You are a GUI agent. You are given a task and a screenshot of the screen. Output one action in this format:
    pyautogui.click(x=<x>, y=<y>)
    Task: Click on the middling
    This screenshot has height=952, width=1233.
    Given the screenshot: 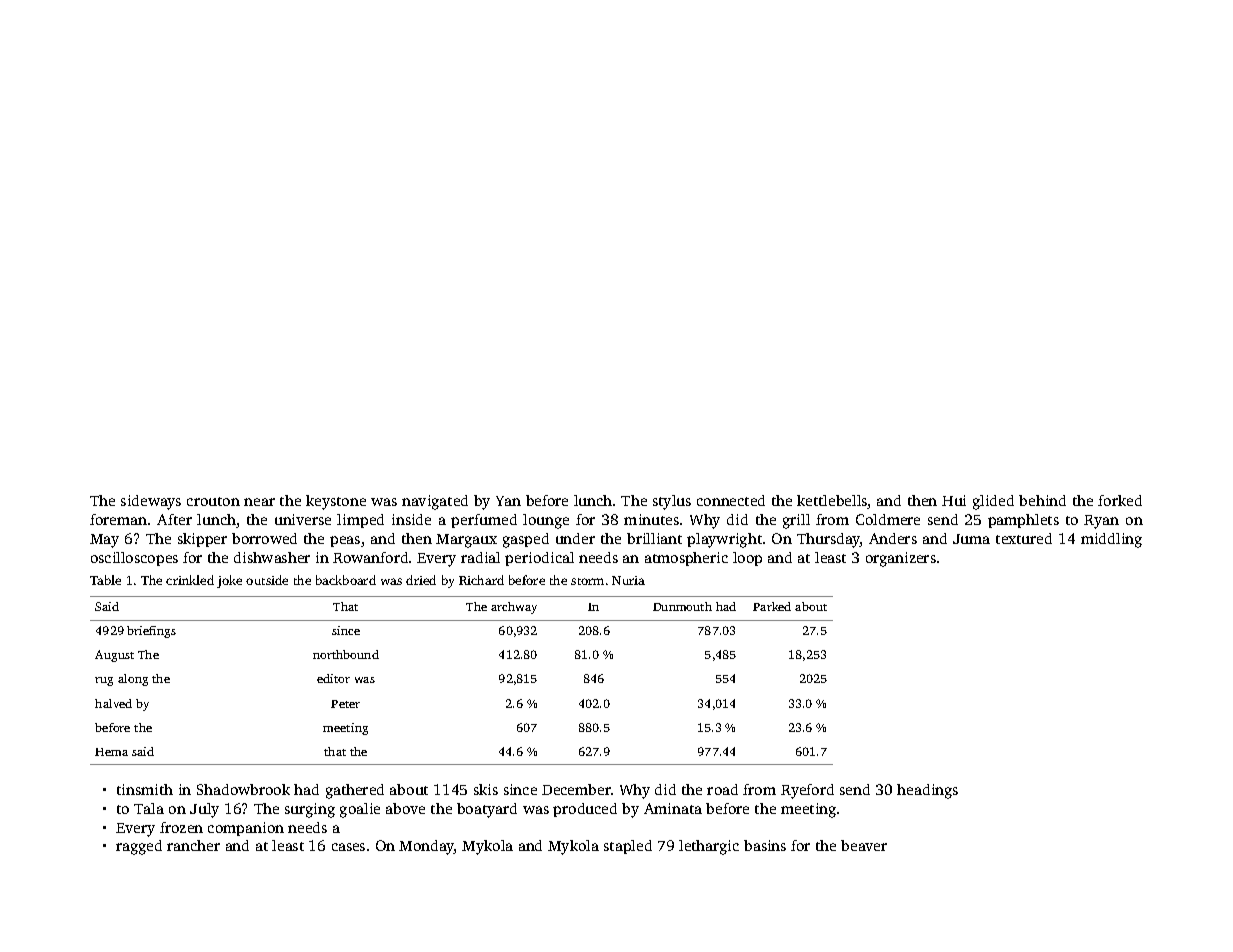 What is the action you would take?
    pyautogui.click(x=1111, y=540)
